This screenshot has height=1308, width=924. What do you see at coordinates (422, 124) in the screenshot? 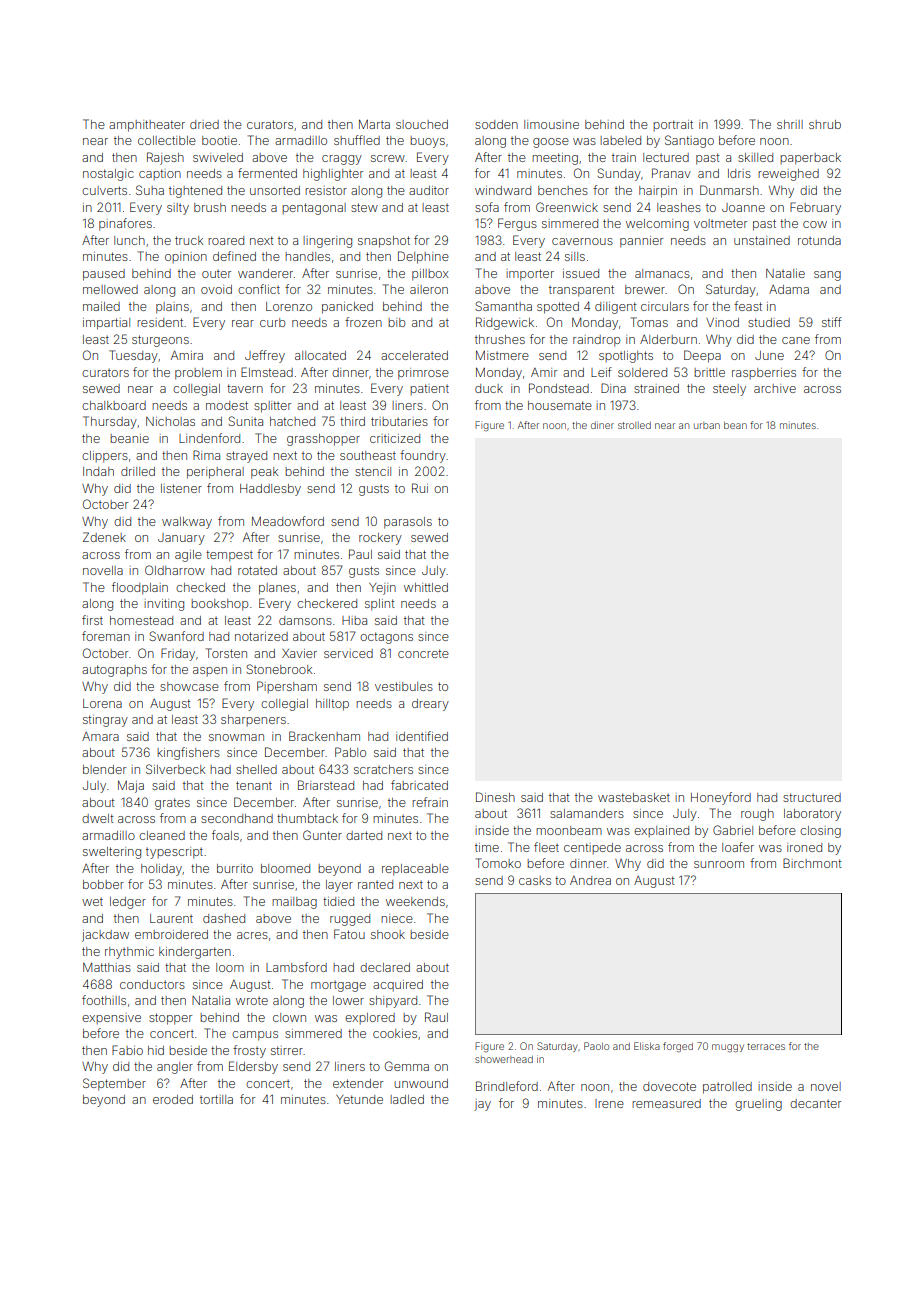
I see `slouched` at bounding box center [422, 124].
